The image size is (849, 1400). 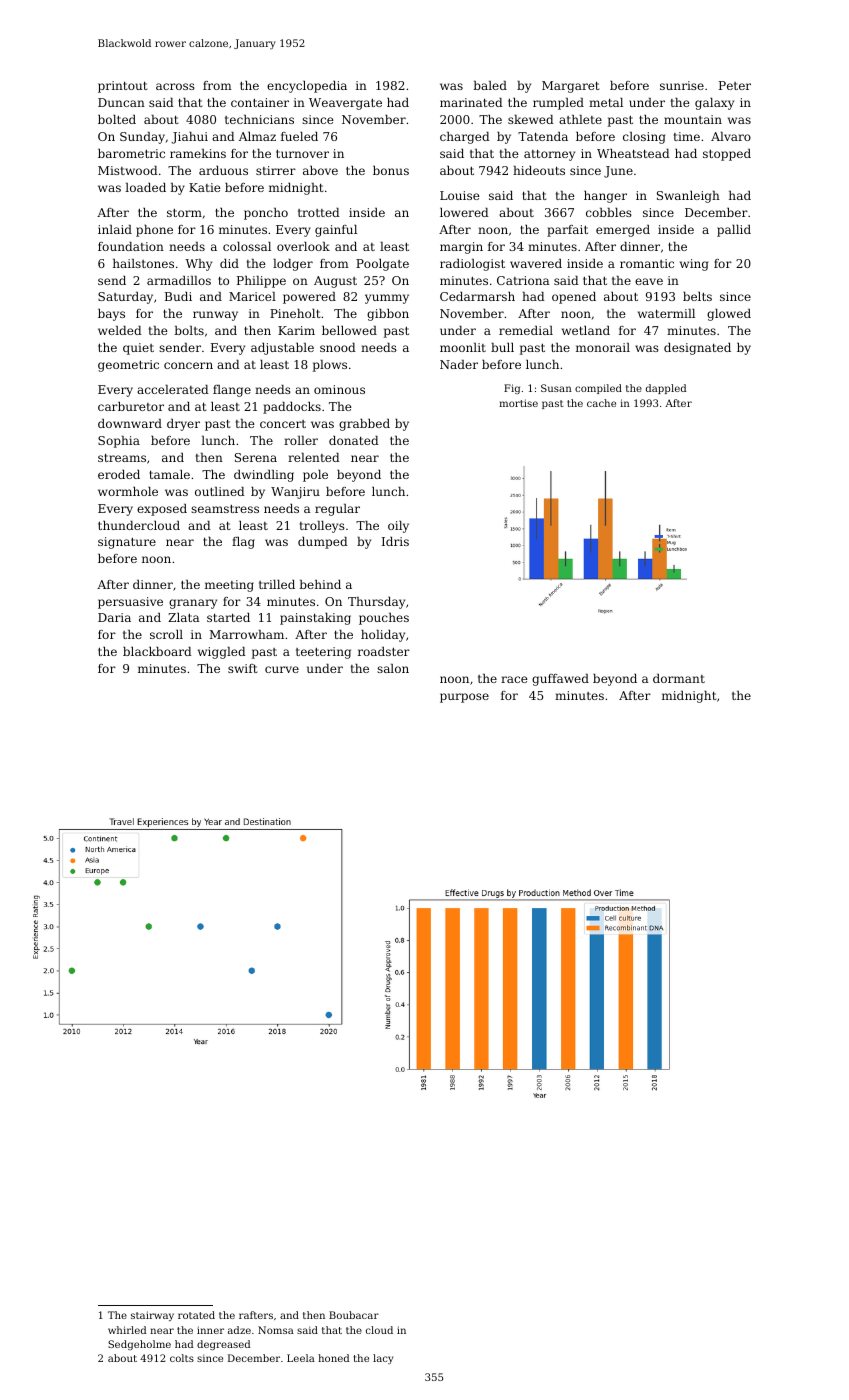 I want to click on printout, so click(x=122, y=87).
